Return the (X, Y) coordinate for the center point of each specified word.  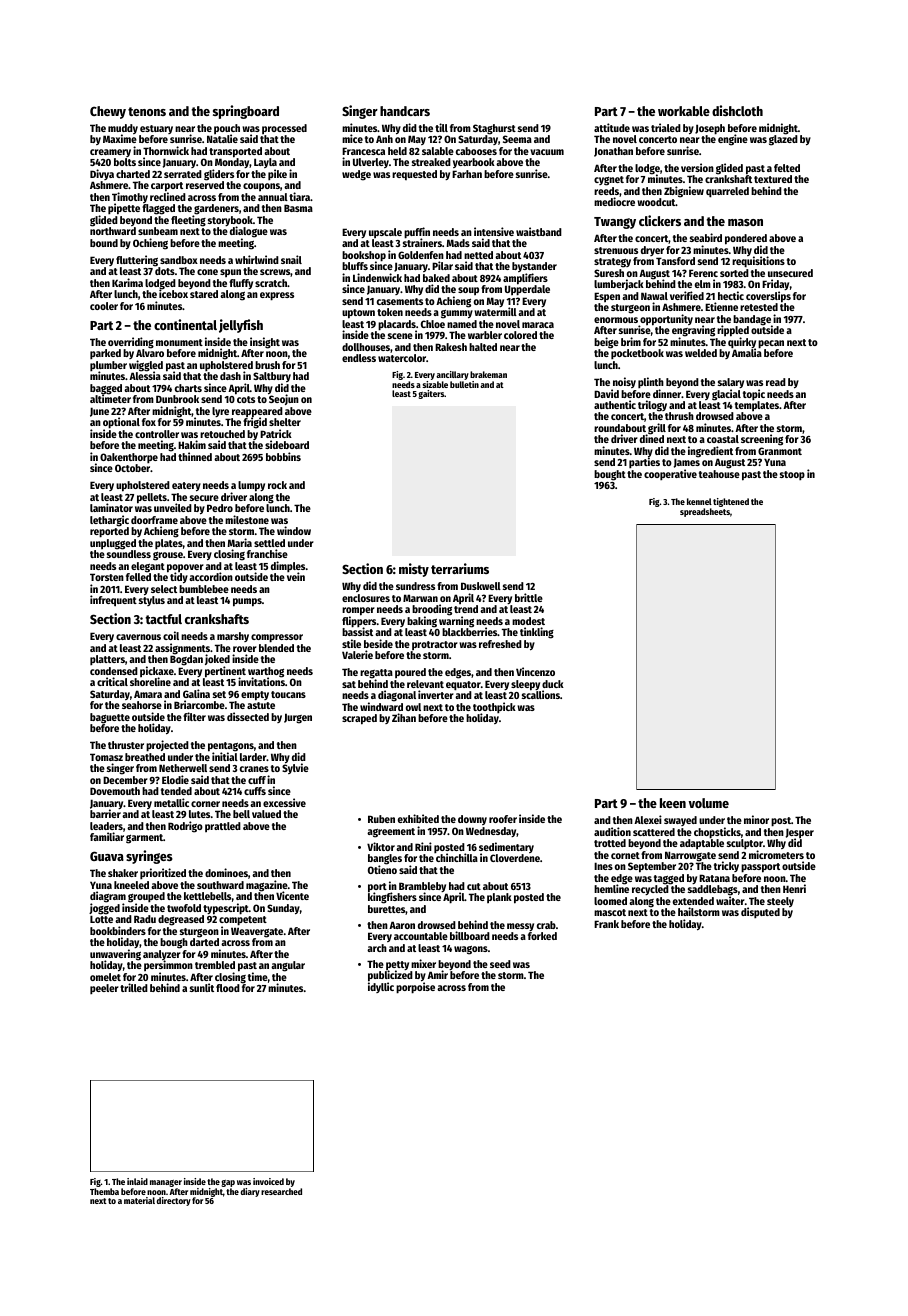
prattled (223, 827)
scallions (541, 695)
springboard (246, 112)
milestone (247, 519)
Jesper (800, 833)
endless (359, 358)
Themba (104, 1191)
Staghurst (494, 129)
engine (733, 140)
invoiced (268, 1181)
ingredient (710, 452)
